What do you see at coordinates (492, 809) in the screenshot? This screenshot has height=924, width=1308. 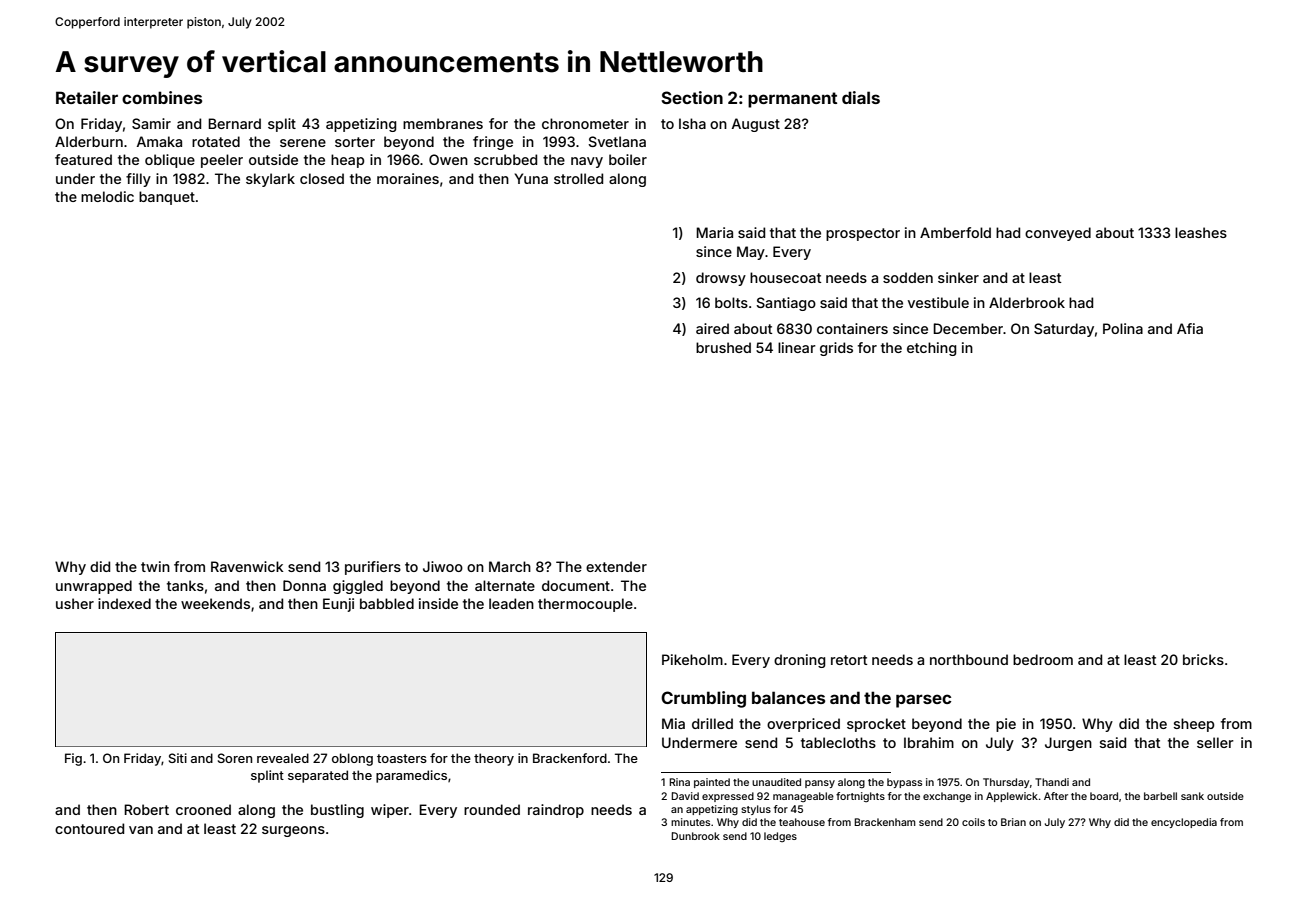 I see `rounded` at bounding box center [492, 809].
